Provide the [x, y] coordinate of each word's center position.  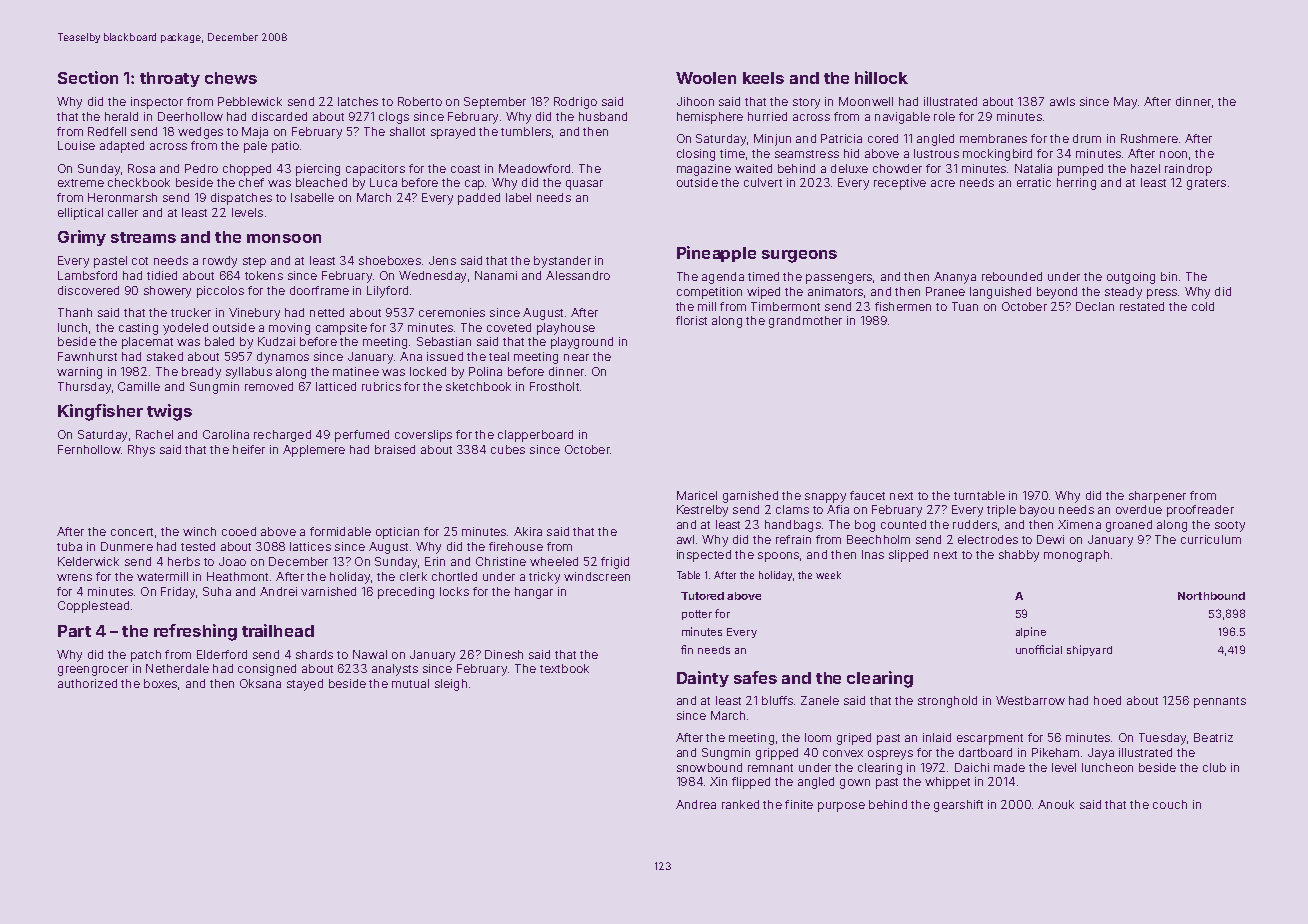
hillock [881, 77]
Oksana [260, 683]
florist [691, 320]
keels [763, 78]
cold [1203, 306]
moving [289, 329]
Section [88, 77]
